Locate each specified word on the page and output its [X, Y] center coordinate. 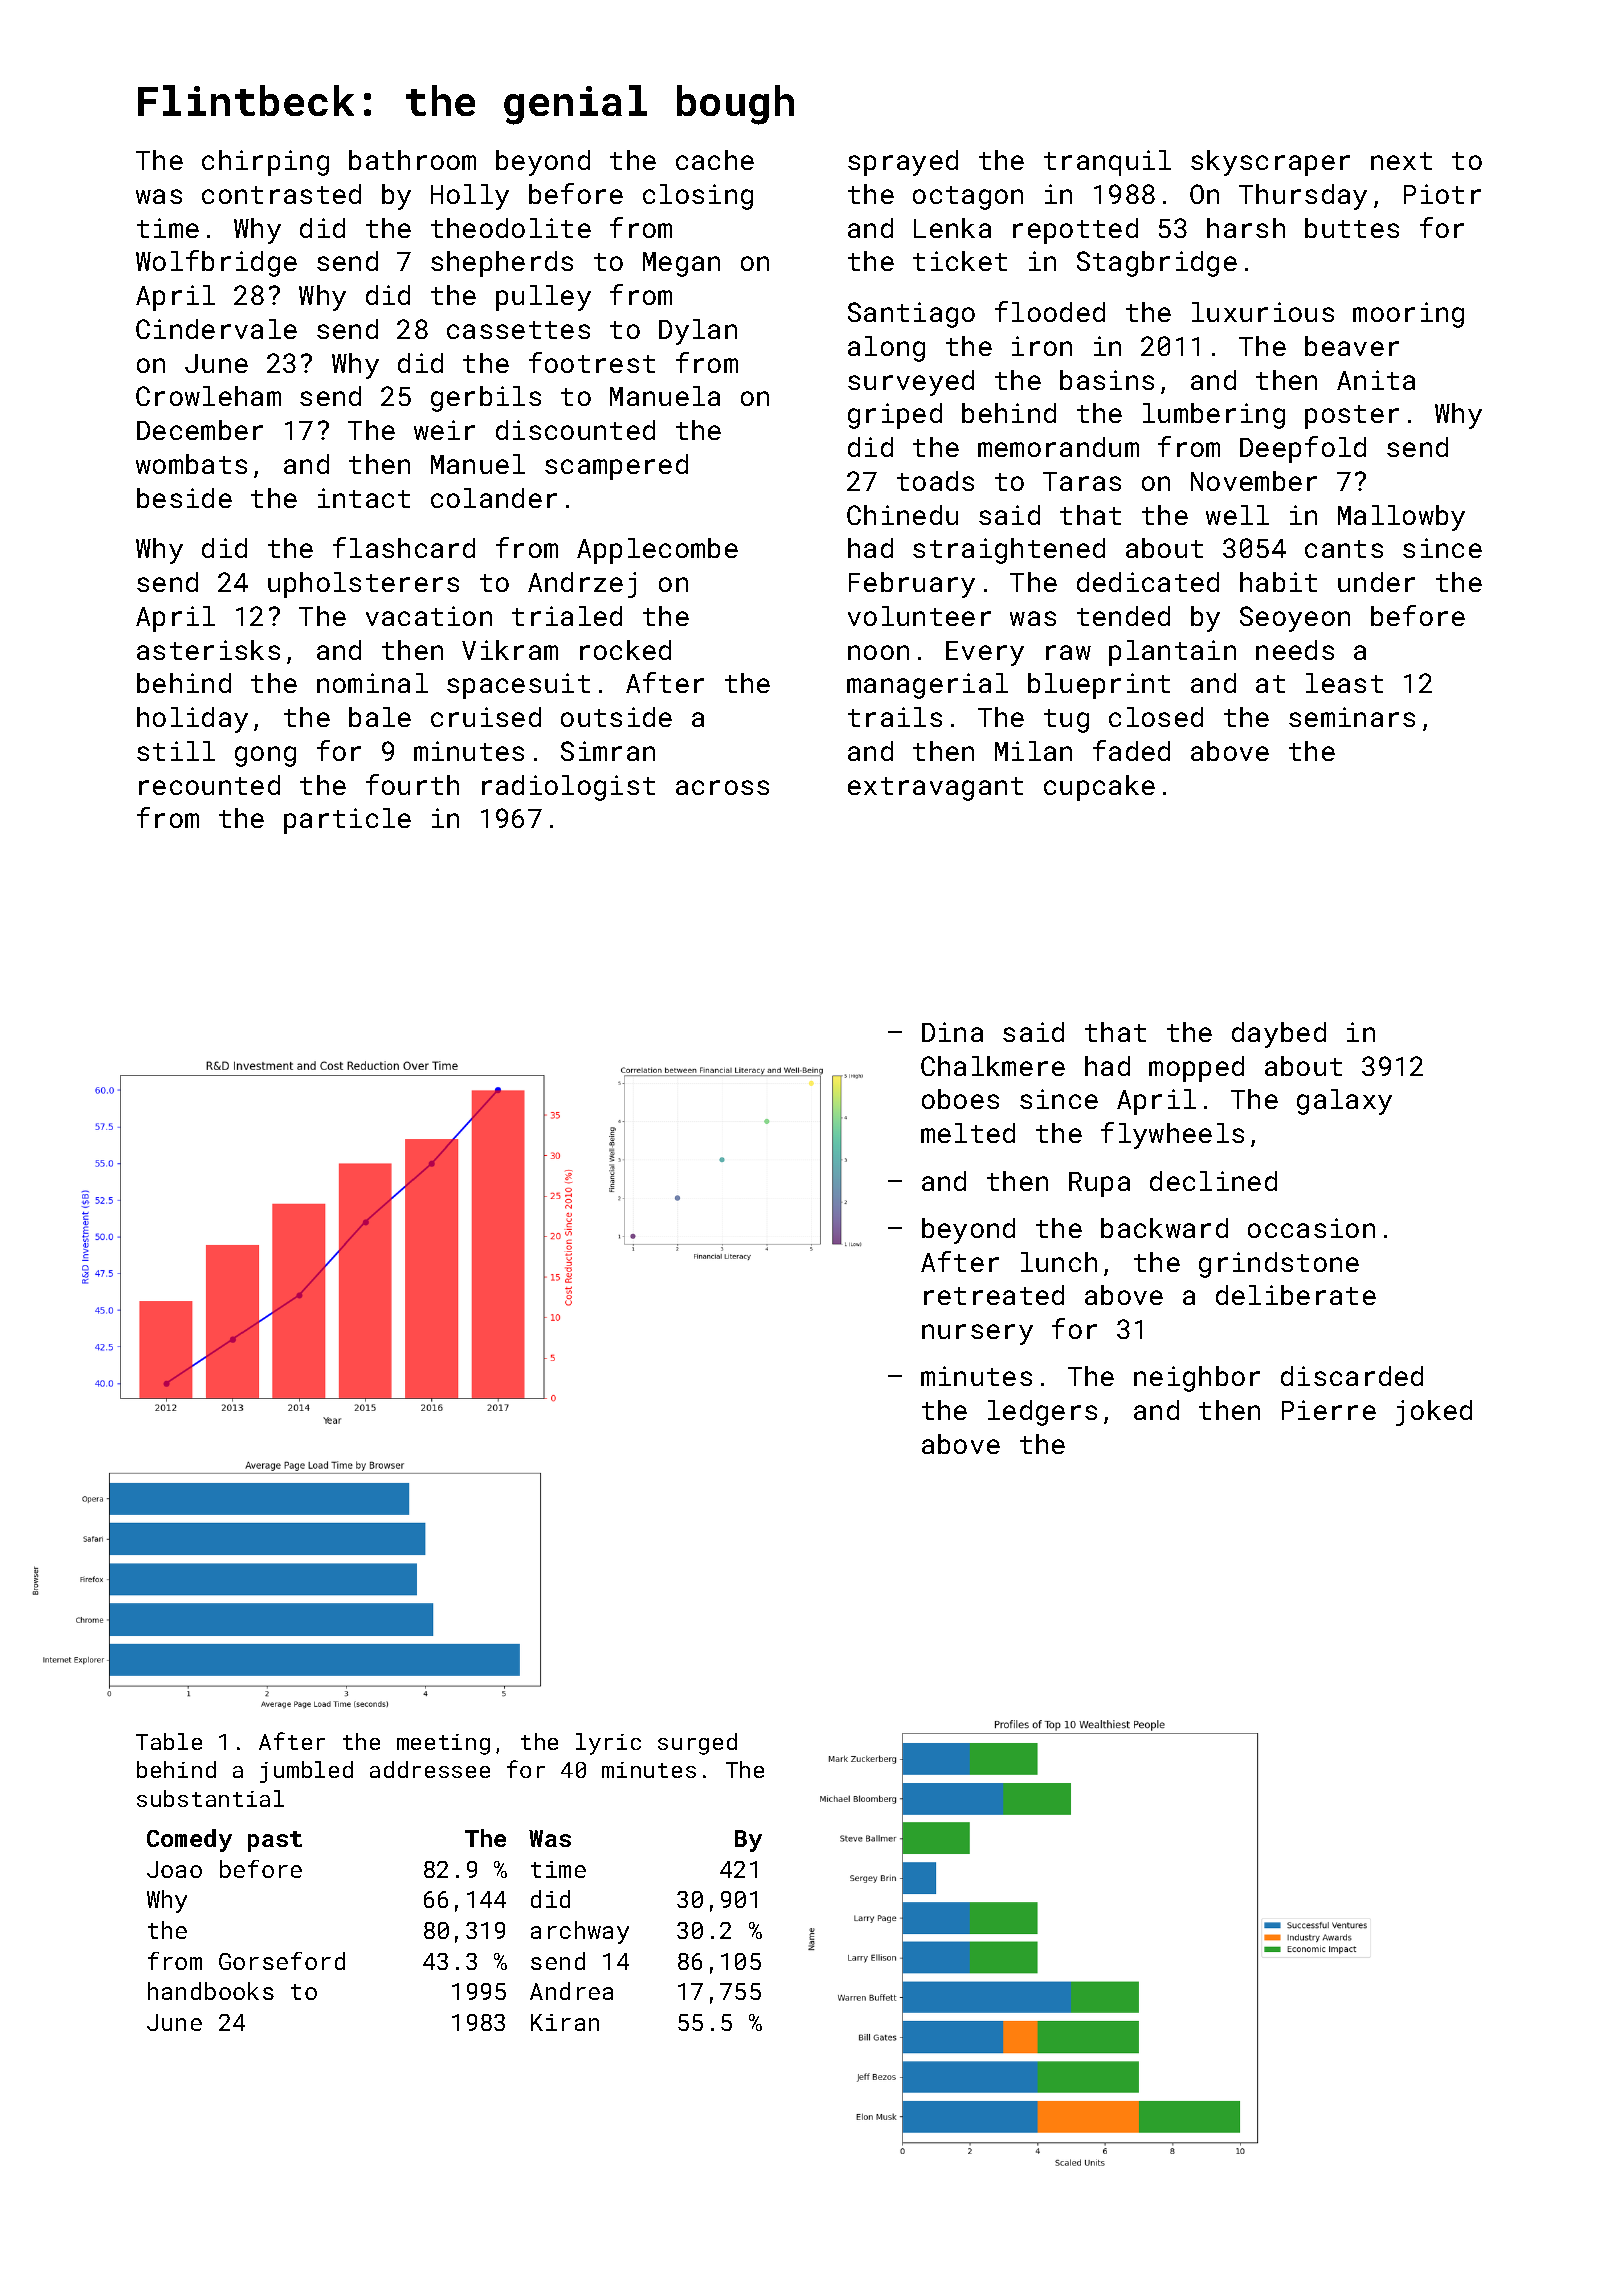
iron [1042, 346]
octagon [968, 198]
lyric [608, 1744]
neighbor [1197, 1379]
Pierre [1329, 1410]
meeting [443, 1744]
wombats [191, 464]
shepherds [502, 264]
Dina [952, 1032]
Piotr [1442, 194]
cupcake [1099, 788]
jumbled [306, 1772]
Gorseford [282, 1961]
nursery [977, 1334]
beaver [1352, 346]
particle [347, 821]
